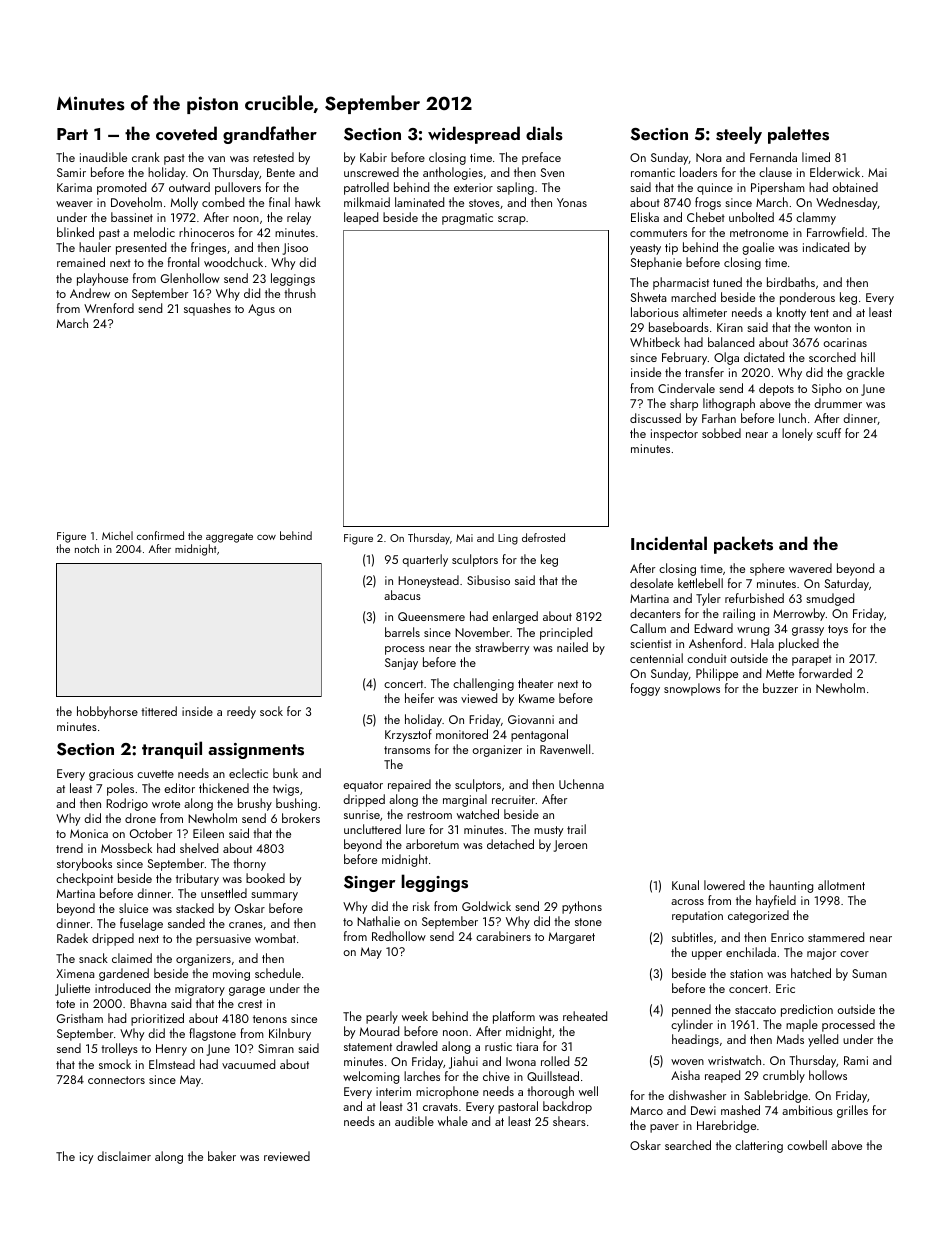 The height and width of the screenshot is (1233, 952). What do you see at coordinates (72, 134) in the screenshot?
I see `Part` at bounding box center [72, 134].
